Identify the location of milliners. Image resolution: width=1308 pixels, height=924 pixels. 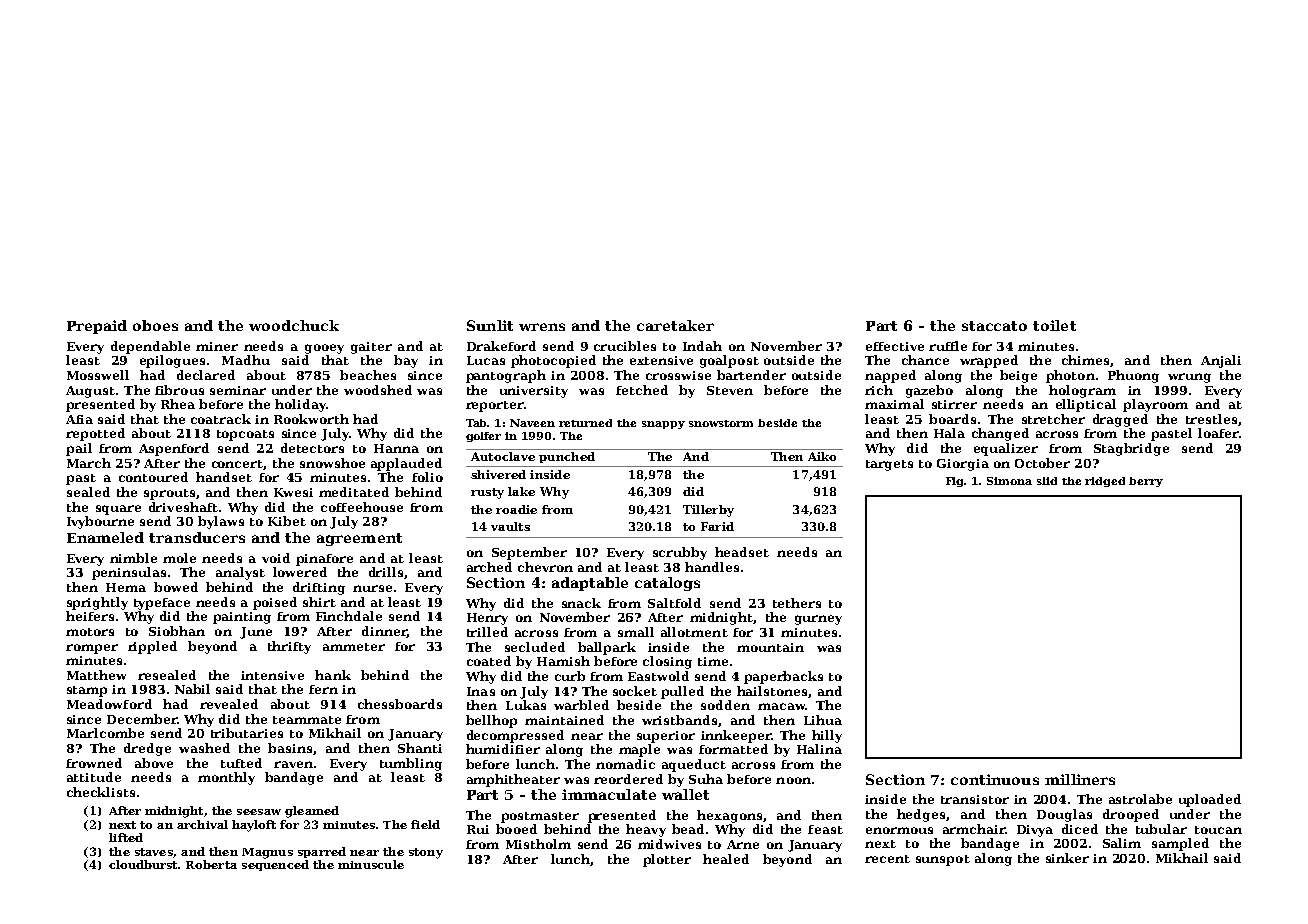
(1080, 779).
